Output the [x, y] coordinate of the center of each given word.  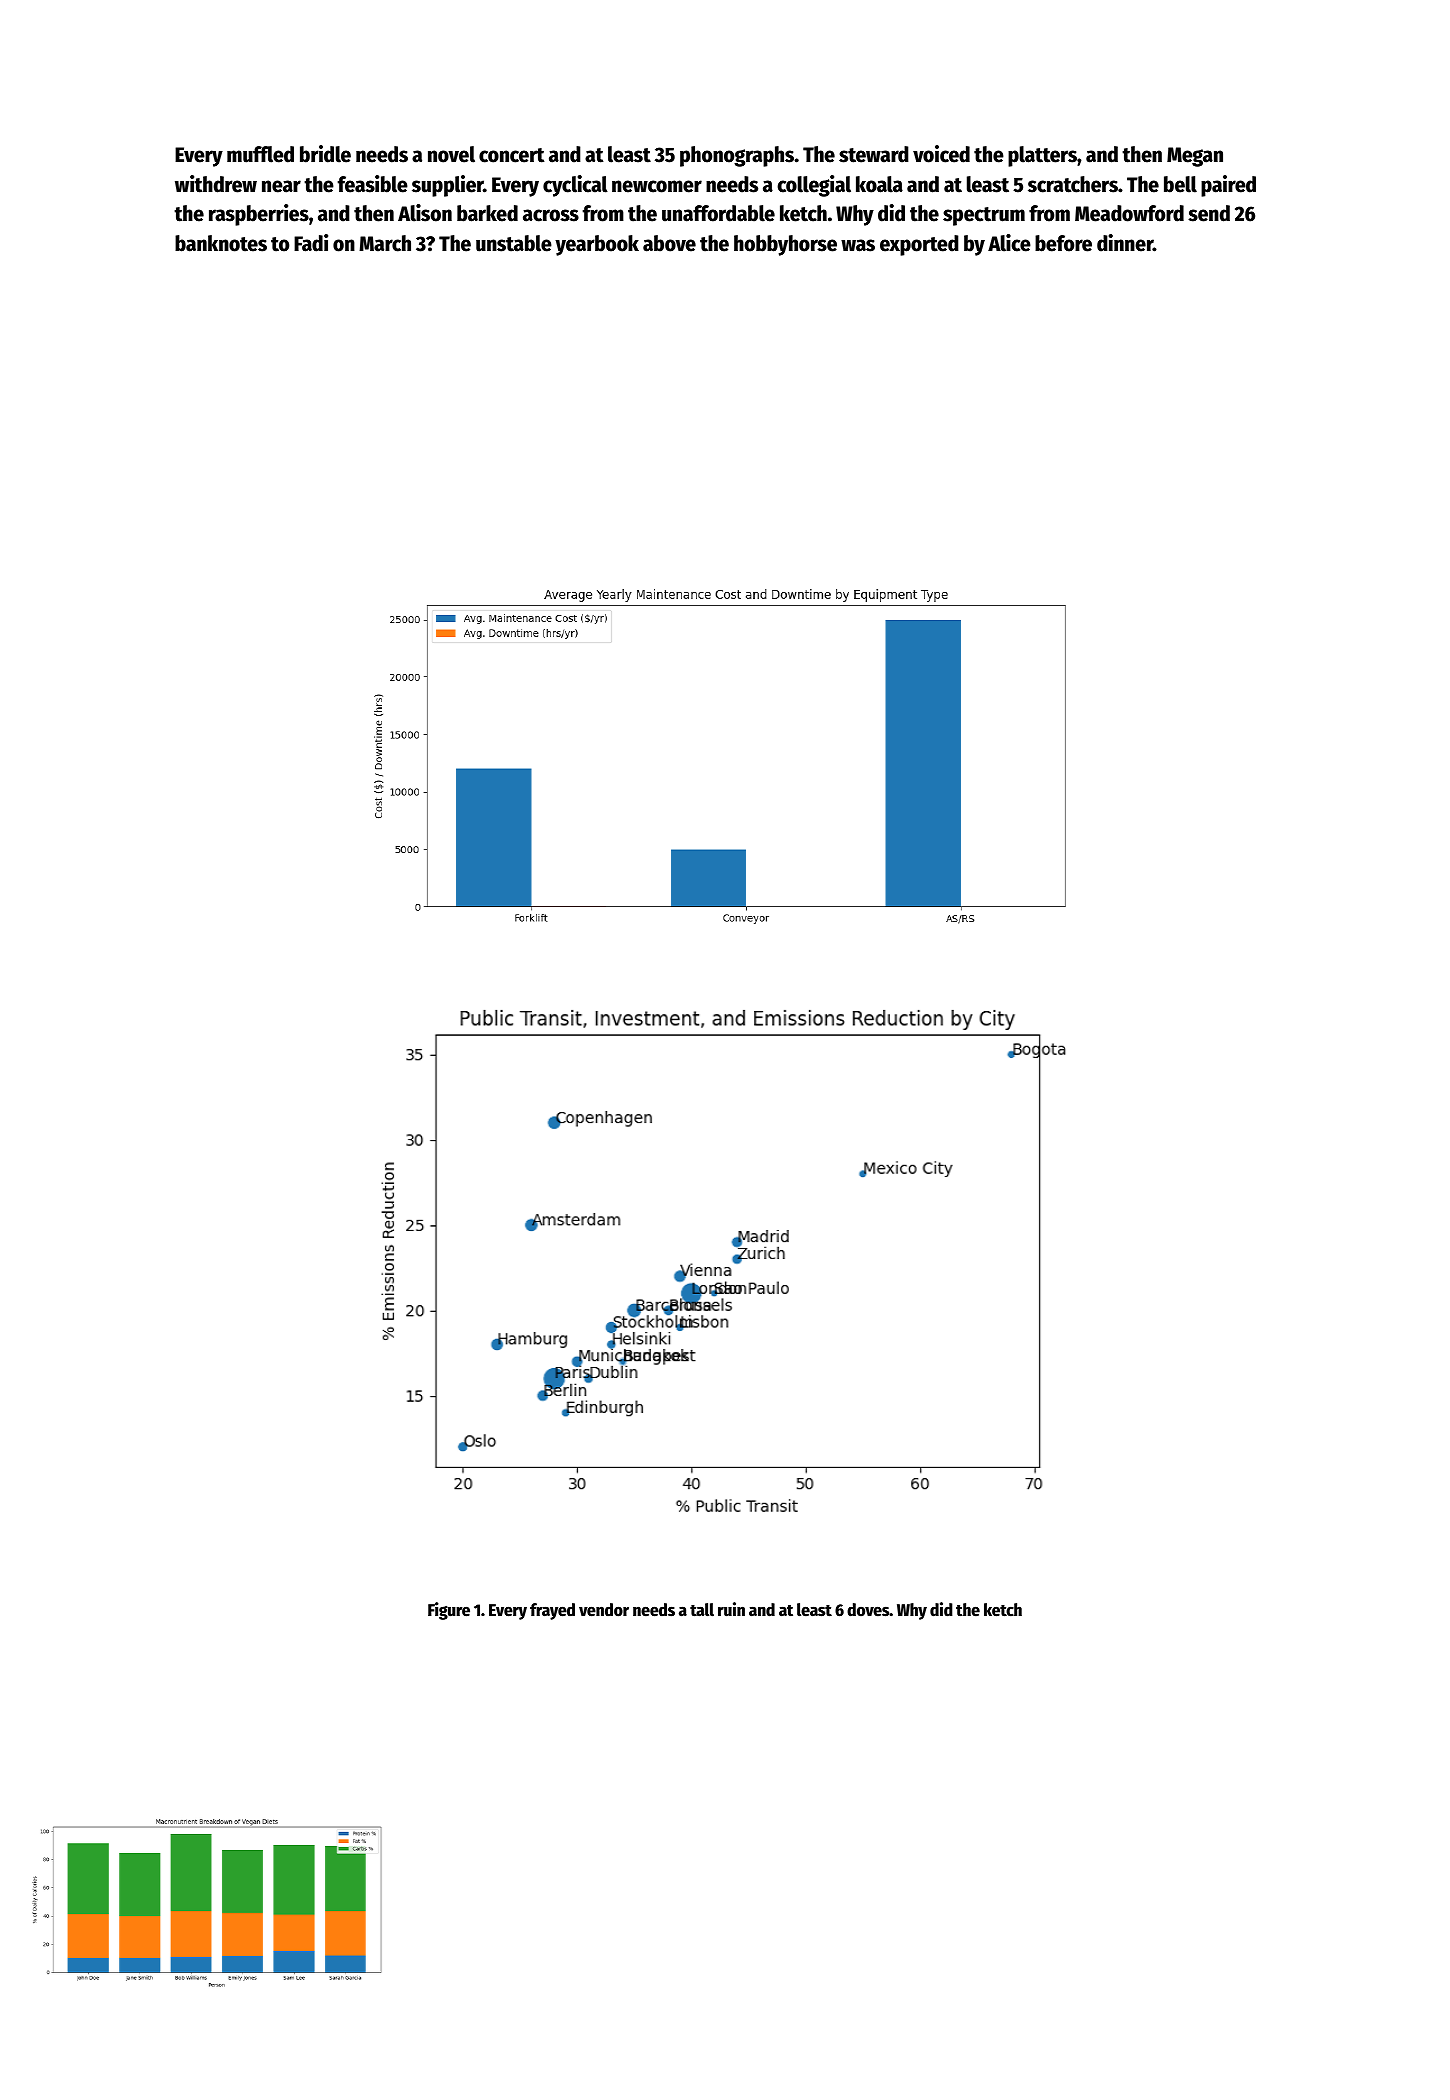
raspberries [259, 215]
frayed [552, 1611]
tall [702, 1610]
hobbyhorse [785, 245]
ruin [731, 1609]
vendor [604, 1610]
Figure [449, 1611]
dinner [1125, 243]
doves [868, 1610]
